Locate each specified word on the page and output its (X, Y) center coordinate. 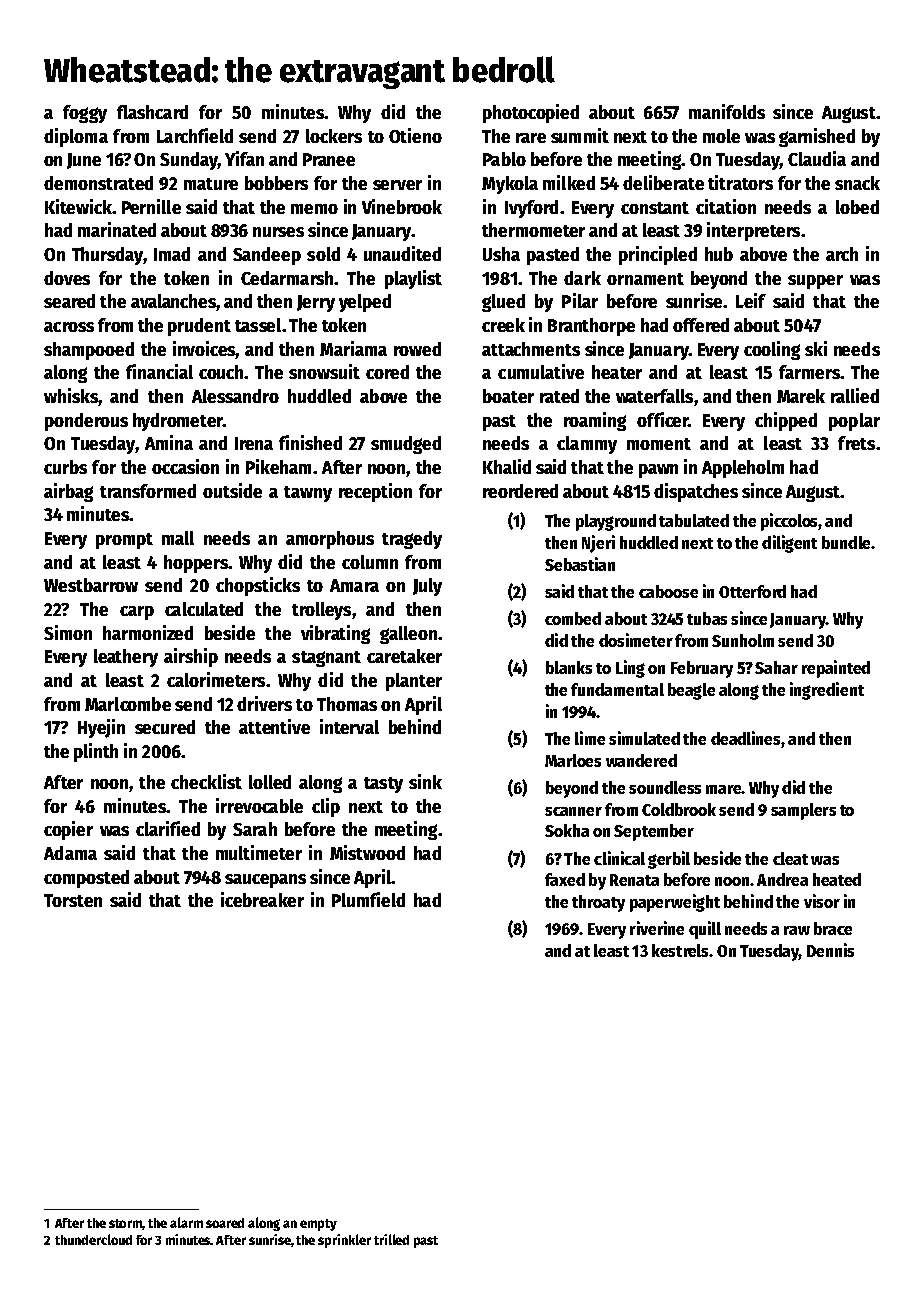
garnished (817, 137)
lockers (334, 136)
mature (211, 184)
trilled (391, 1239)
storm (125, 1223)
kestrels (681, 950)
